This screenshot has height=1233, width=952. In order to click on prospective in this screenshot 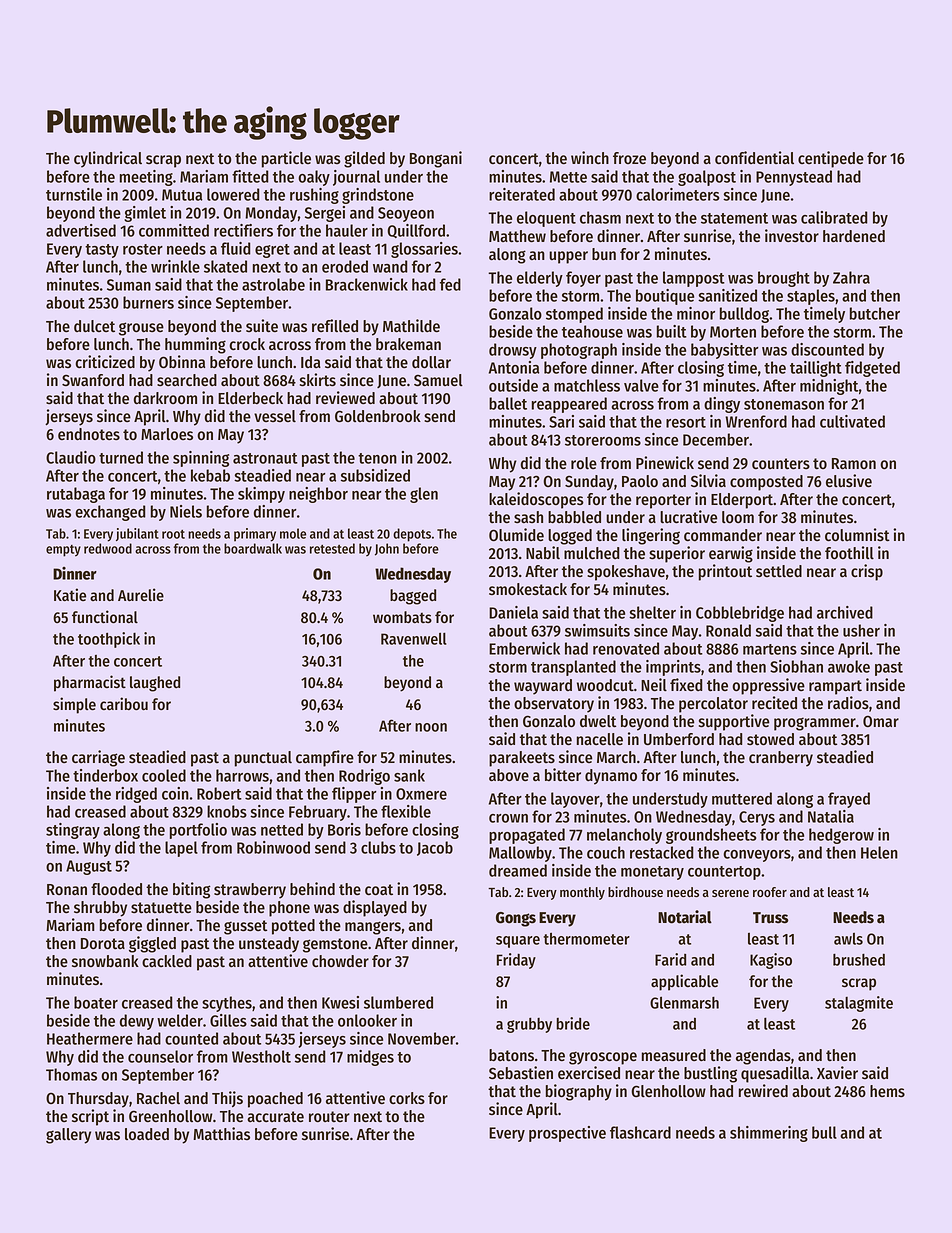, I will do `click(567, 1134)`.
